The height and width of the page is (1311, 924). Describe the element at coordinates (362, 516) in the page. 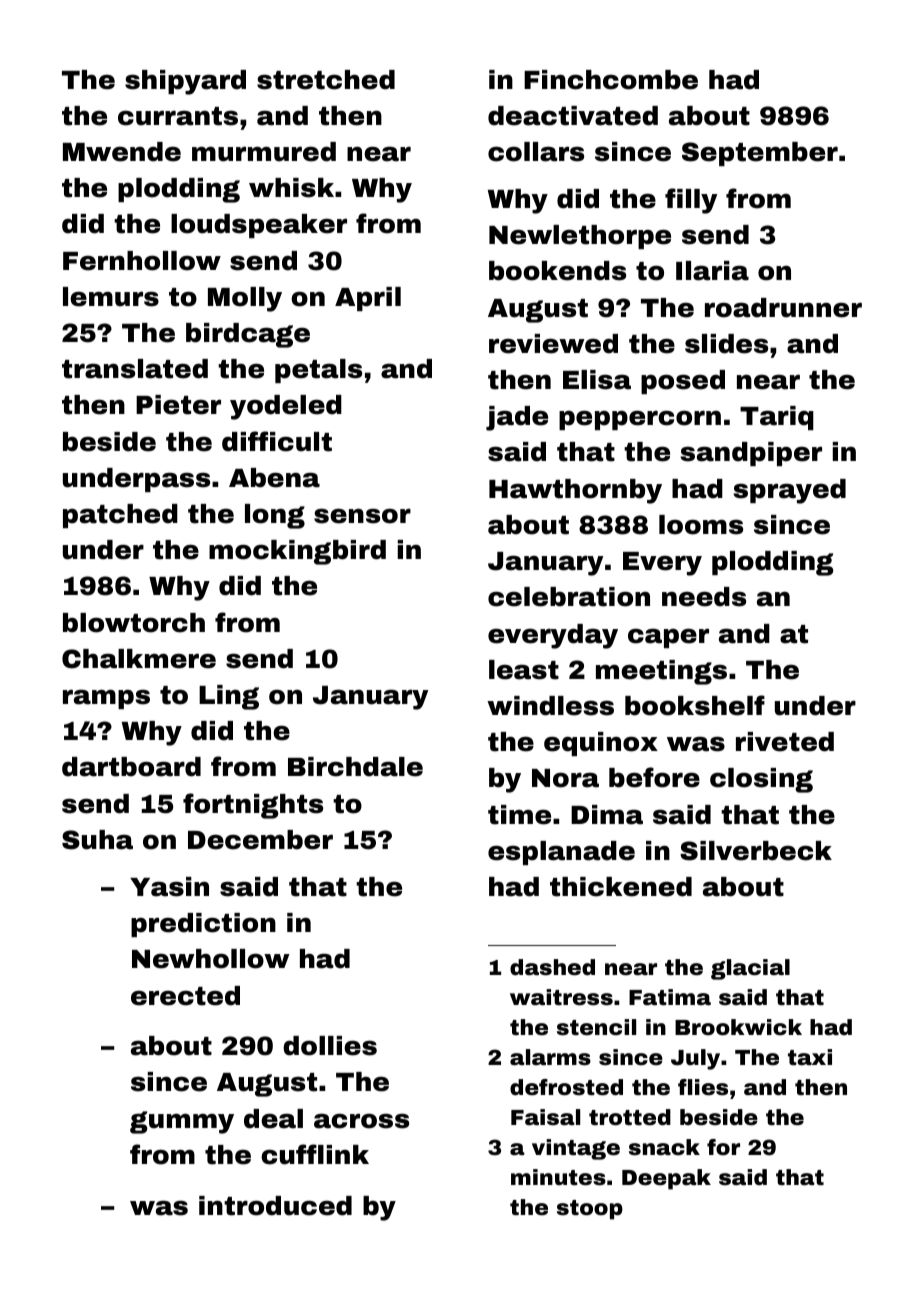

I see `sensor` at that location.
